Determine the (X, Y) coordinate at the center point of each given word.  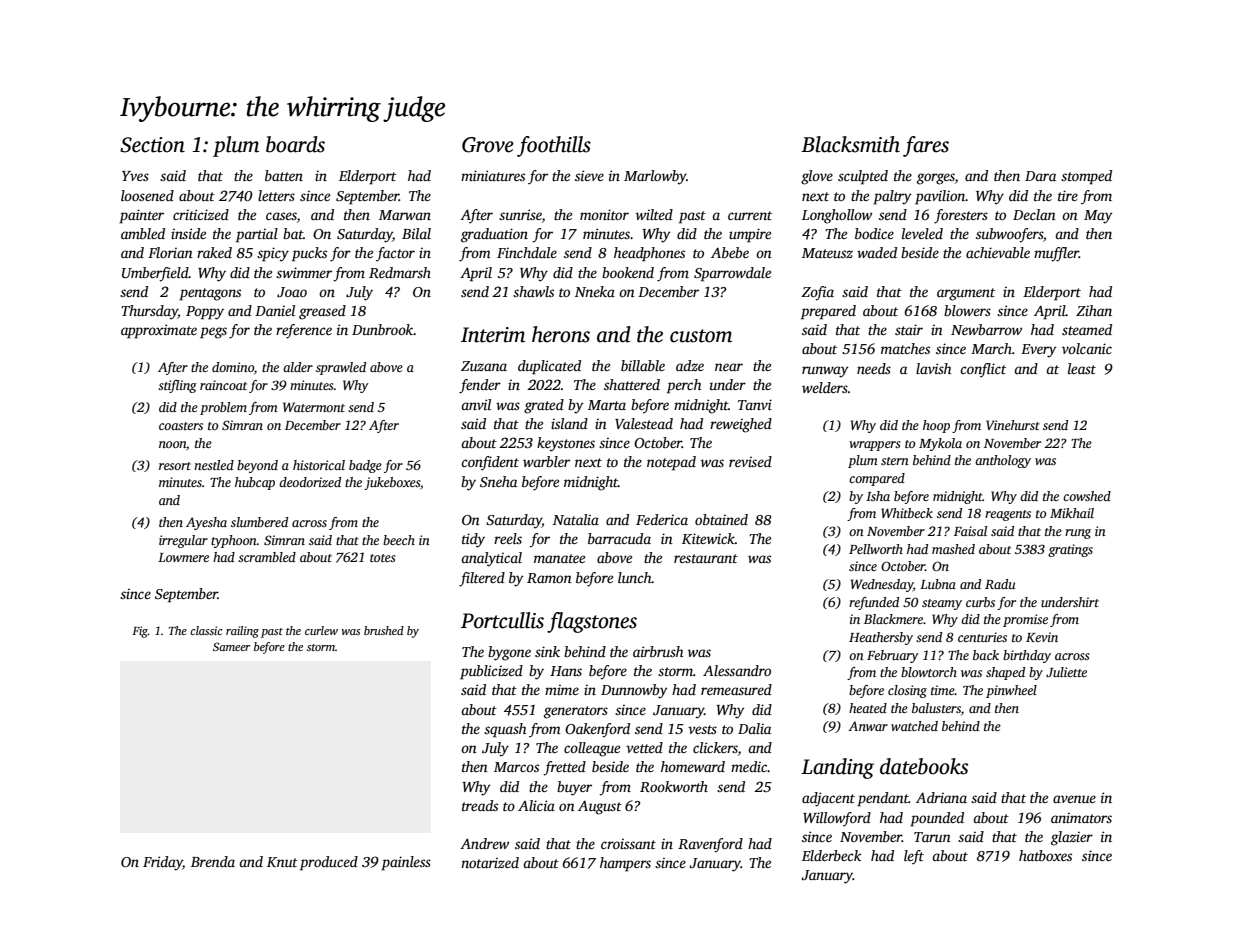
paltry (892, 197)
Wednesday (882, 585)
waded (877, 252)
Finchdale (527, 252)
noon (172, 444)
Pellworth (876, 549)
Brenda (213, 861)
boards (295, 144)
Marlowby (655, 177)
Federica (662, 519)
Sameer (232, 646)
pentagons (210, 294)
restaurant (706, 558)
